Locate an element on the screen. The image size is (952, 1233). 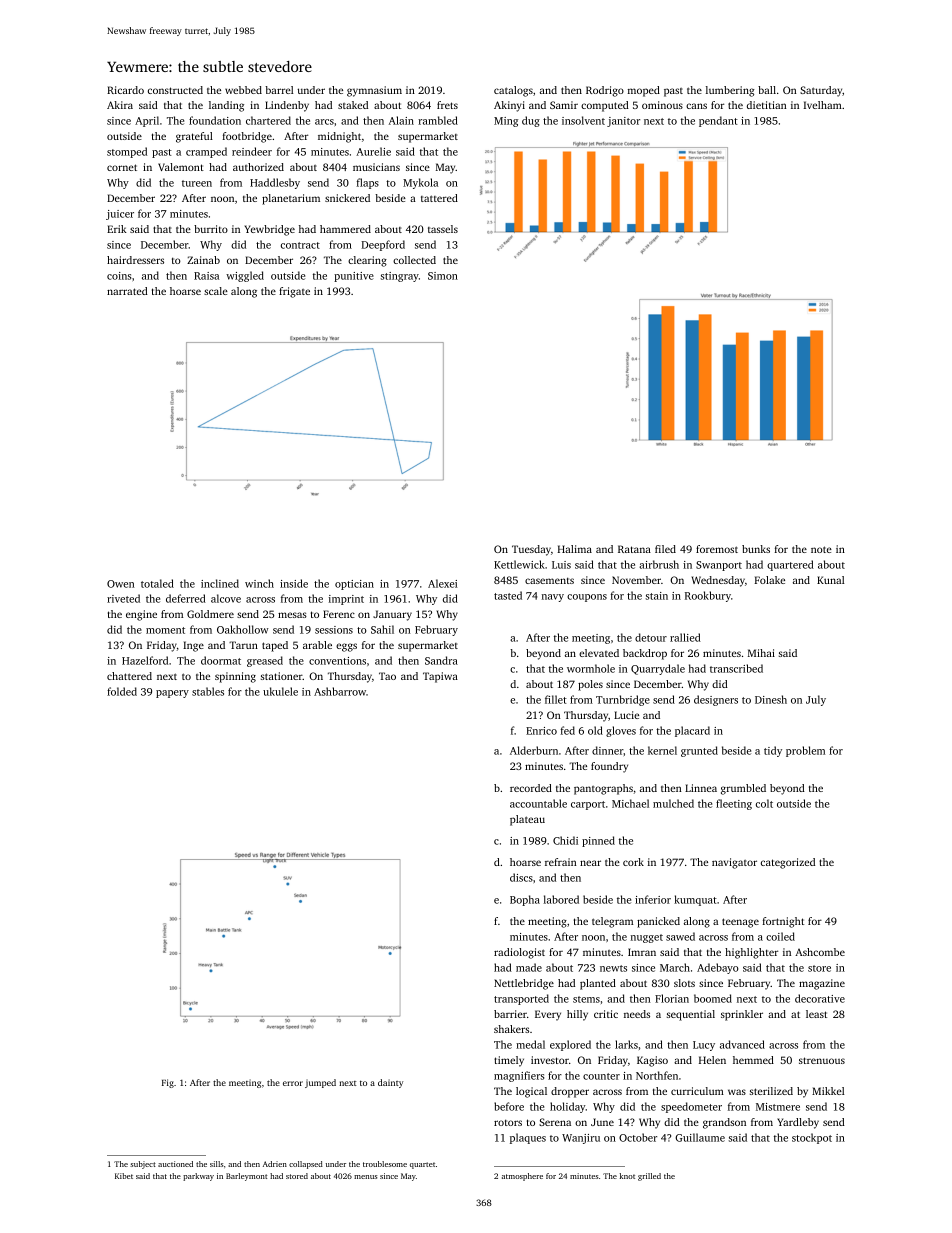
catalogs is located at coordinates (513, 91).
